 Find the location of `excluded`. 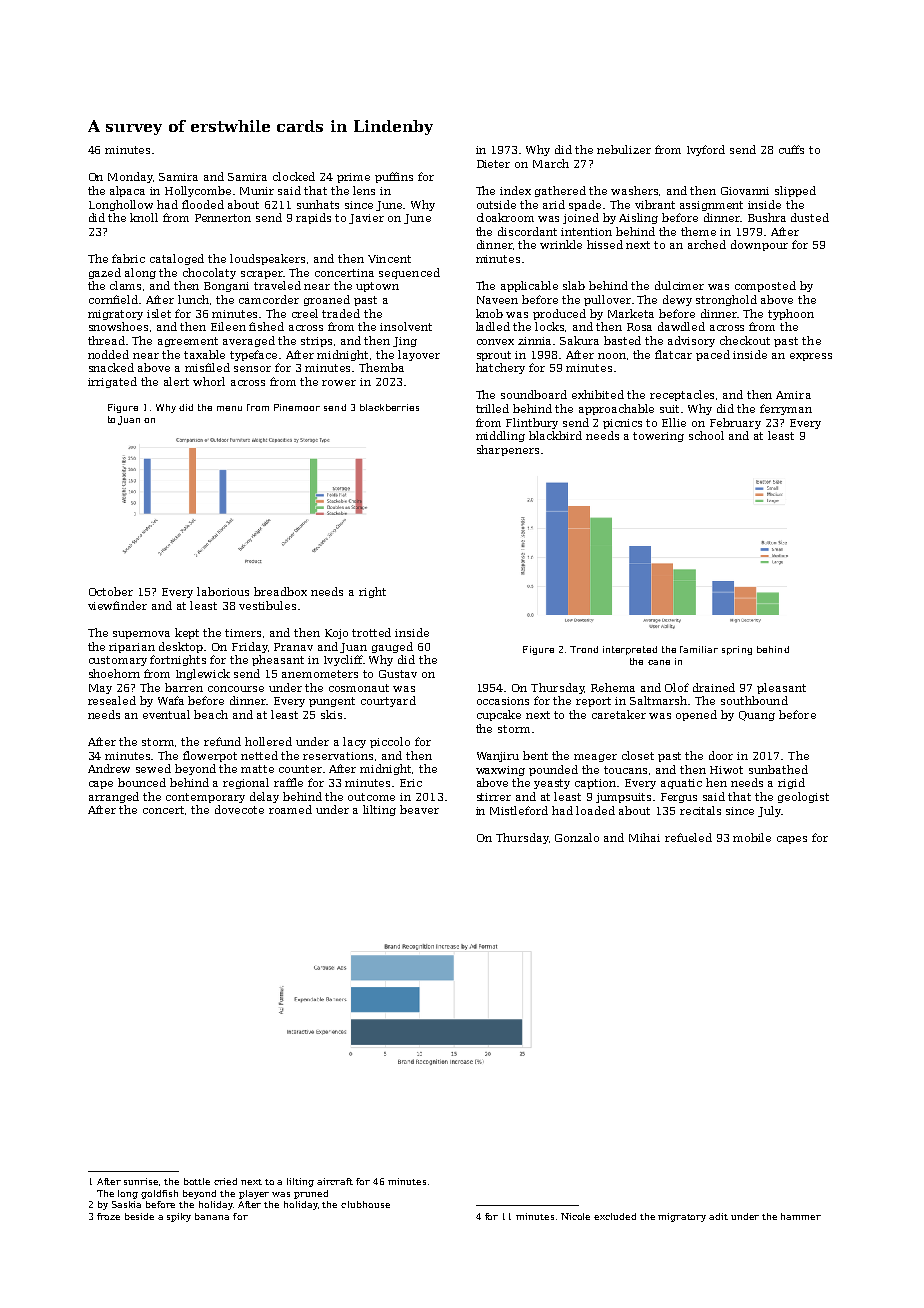

excluded is located at coordinates (615, 1216).
